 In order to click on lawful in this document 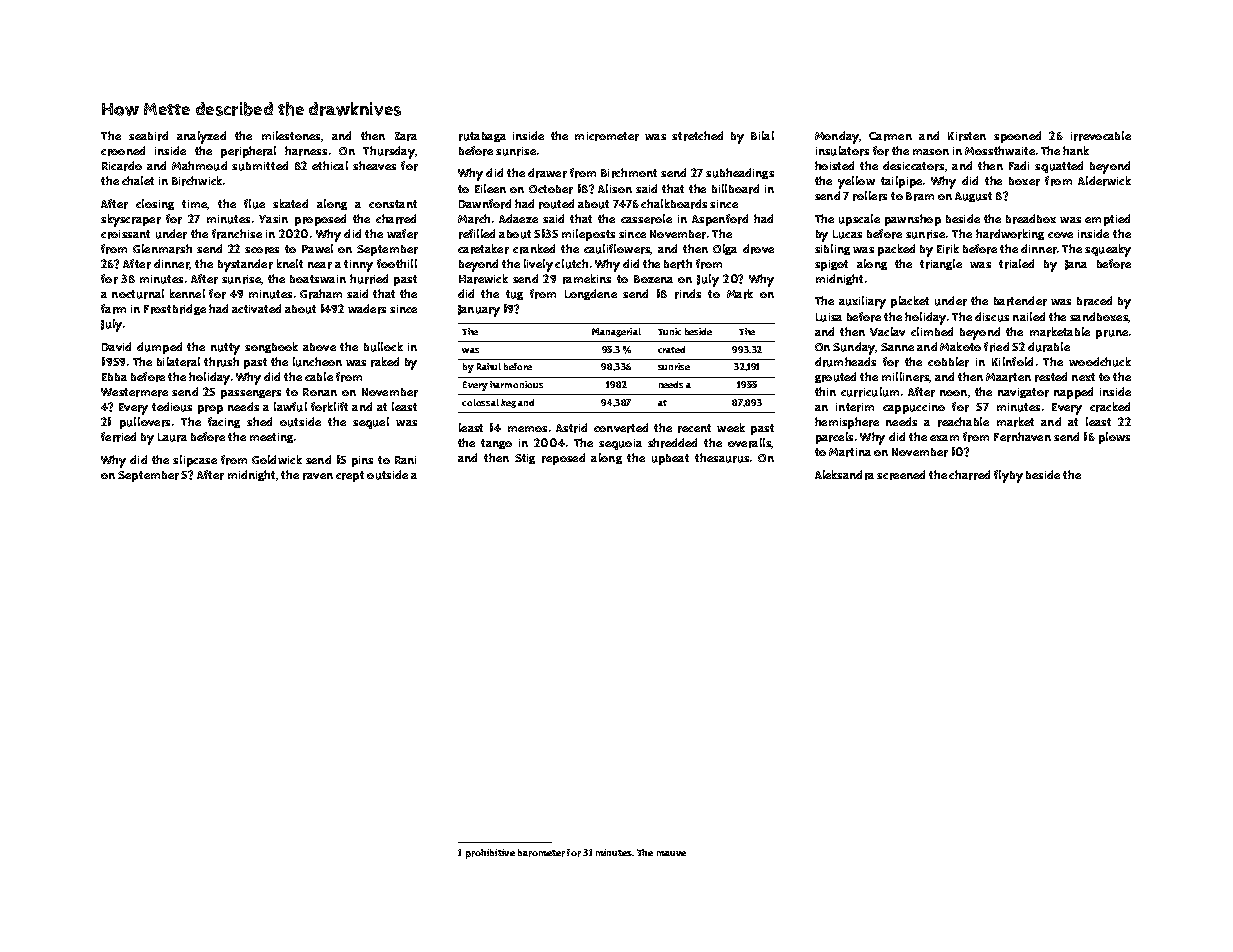, I will do `click(290, 407)`.
